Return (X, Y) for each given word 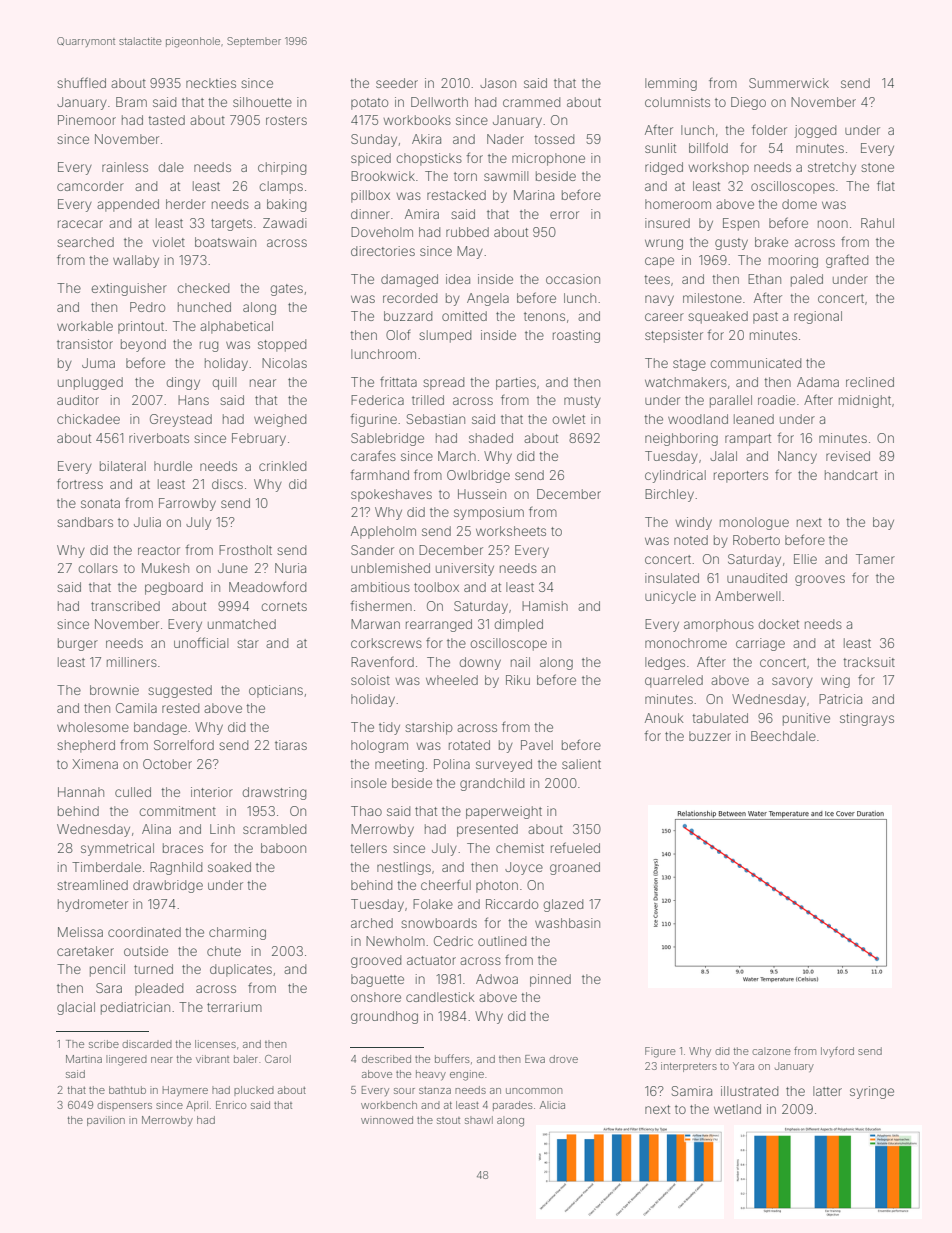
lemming (671, 84)
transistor (85, 344)
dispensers (124, 1106)
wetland (737, 1109)
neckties (211, 83)
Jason (498, 83)
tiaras (291, 745)
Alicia (552, 1105)
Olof (398, 334)
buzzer (710, 736)
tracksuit (869, 662)
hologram (379, 746)
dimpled (518, 625)
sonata (100, 503)
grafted (847, 261)
